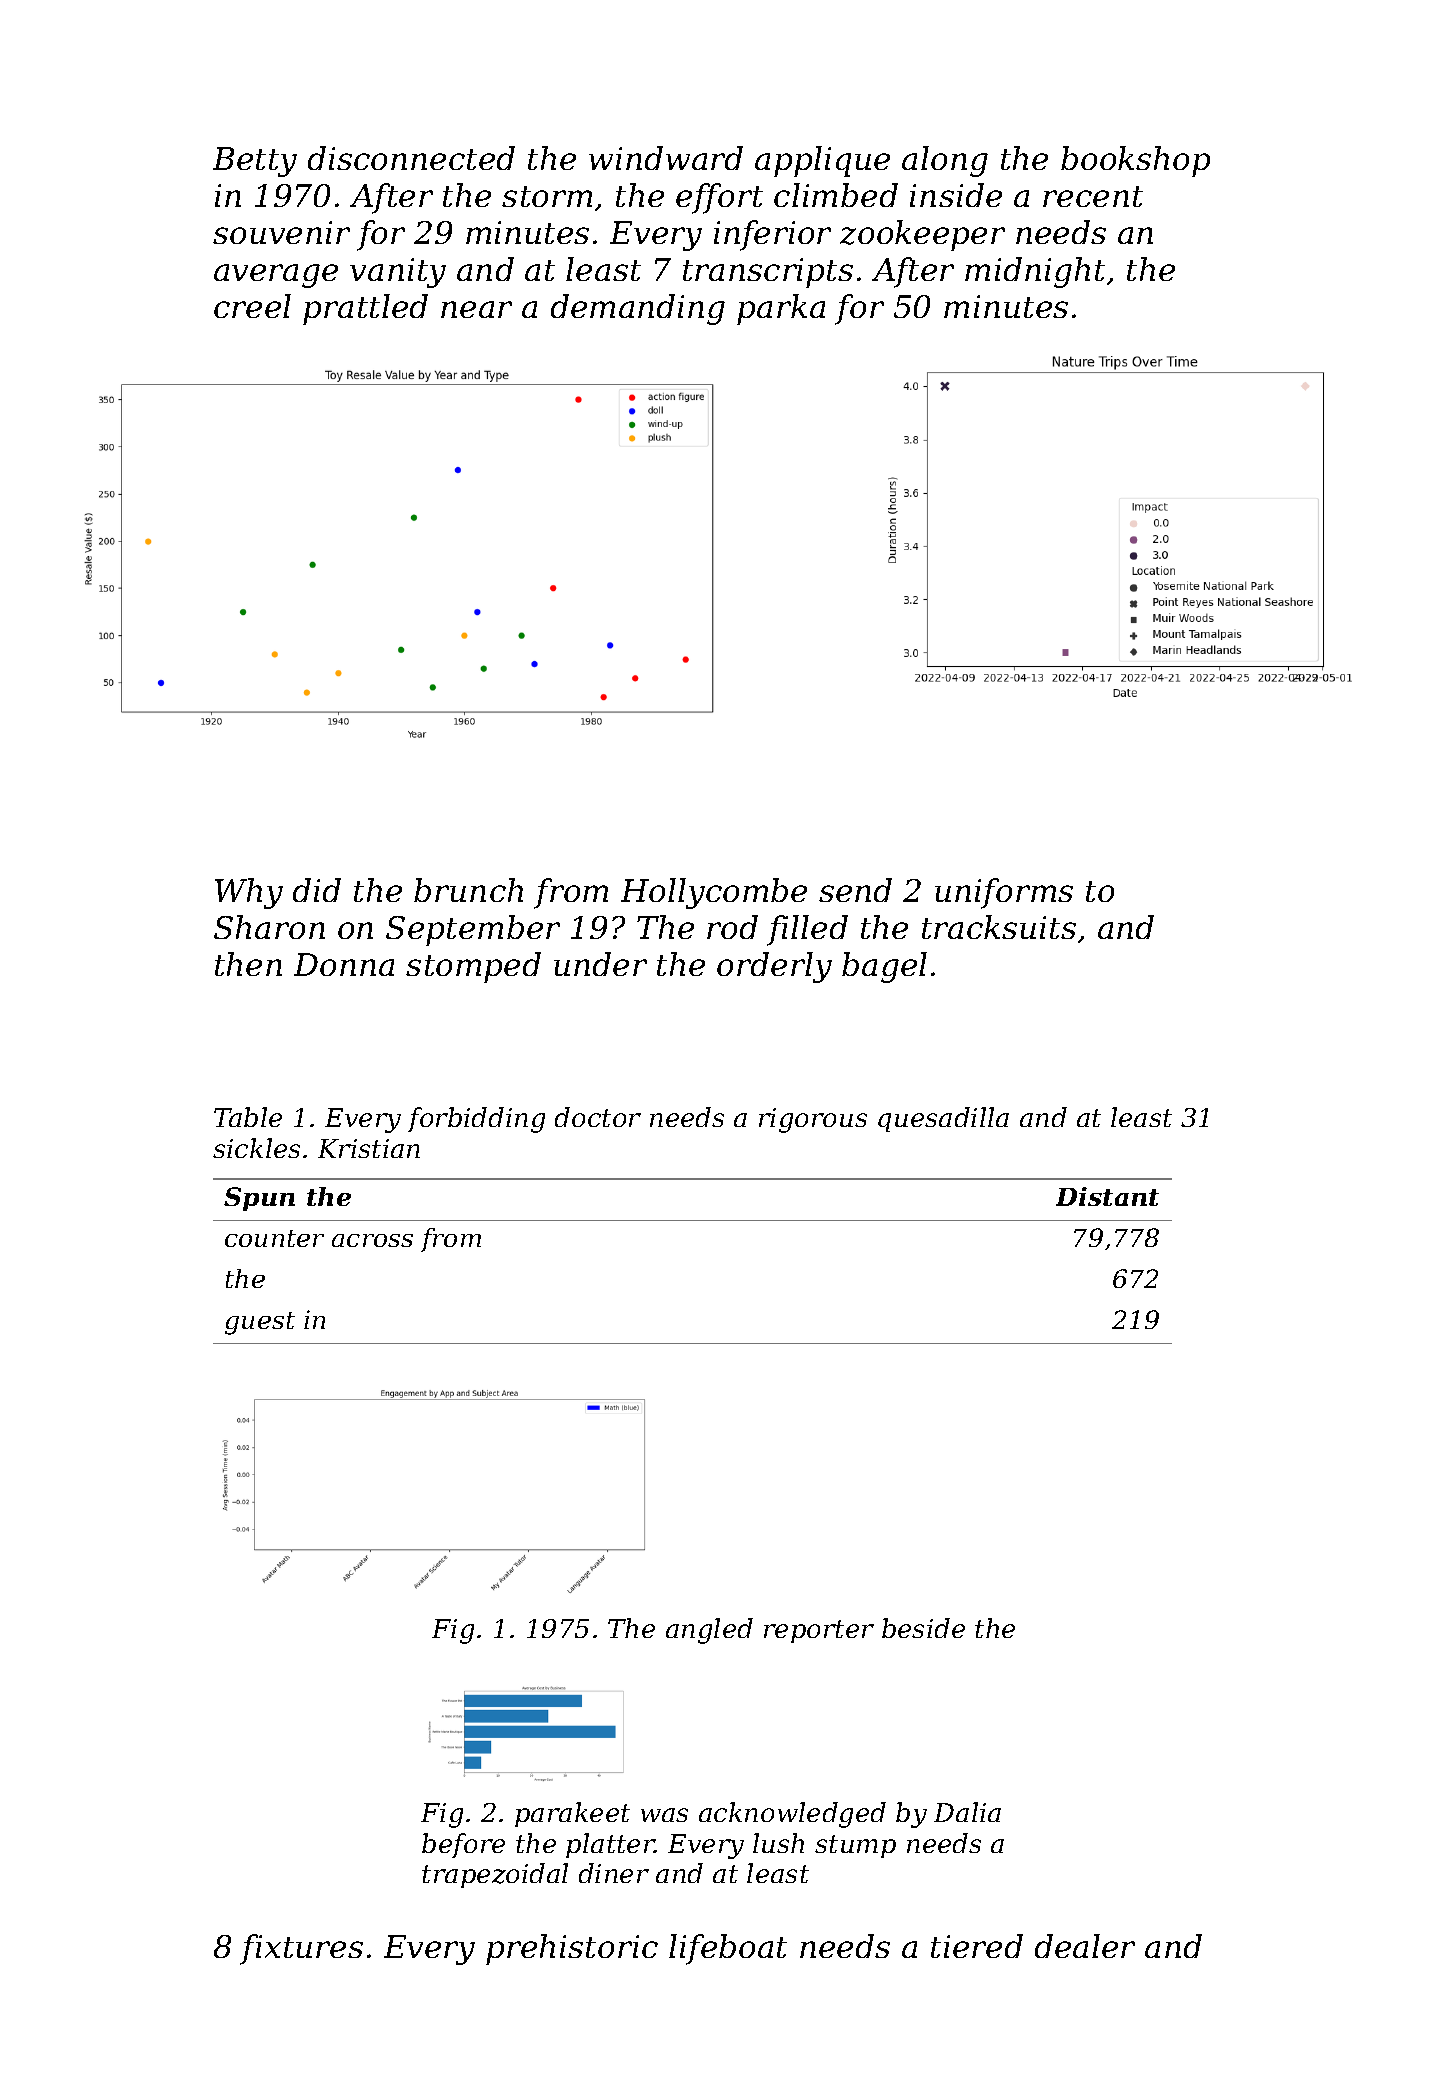 This screenshot has height=2100, width=1450. I want to click on rigorous, so click(813, 1120).
